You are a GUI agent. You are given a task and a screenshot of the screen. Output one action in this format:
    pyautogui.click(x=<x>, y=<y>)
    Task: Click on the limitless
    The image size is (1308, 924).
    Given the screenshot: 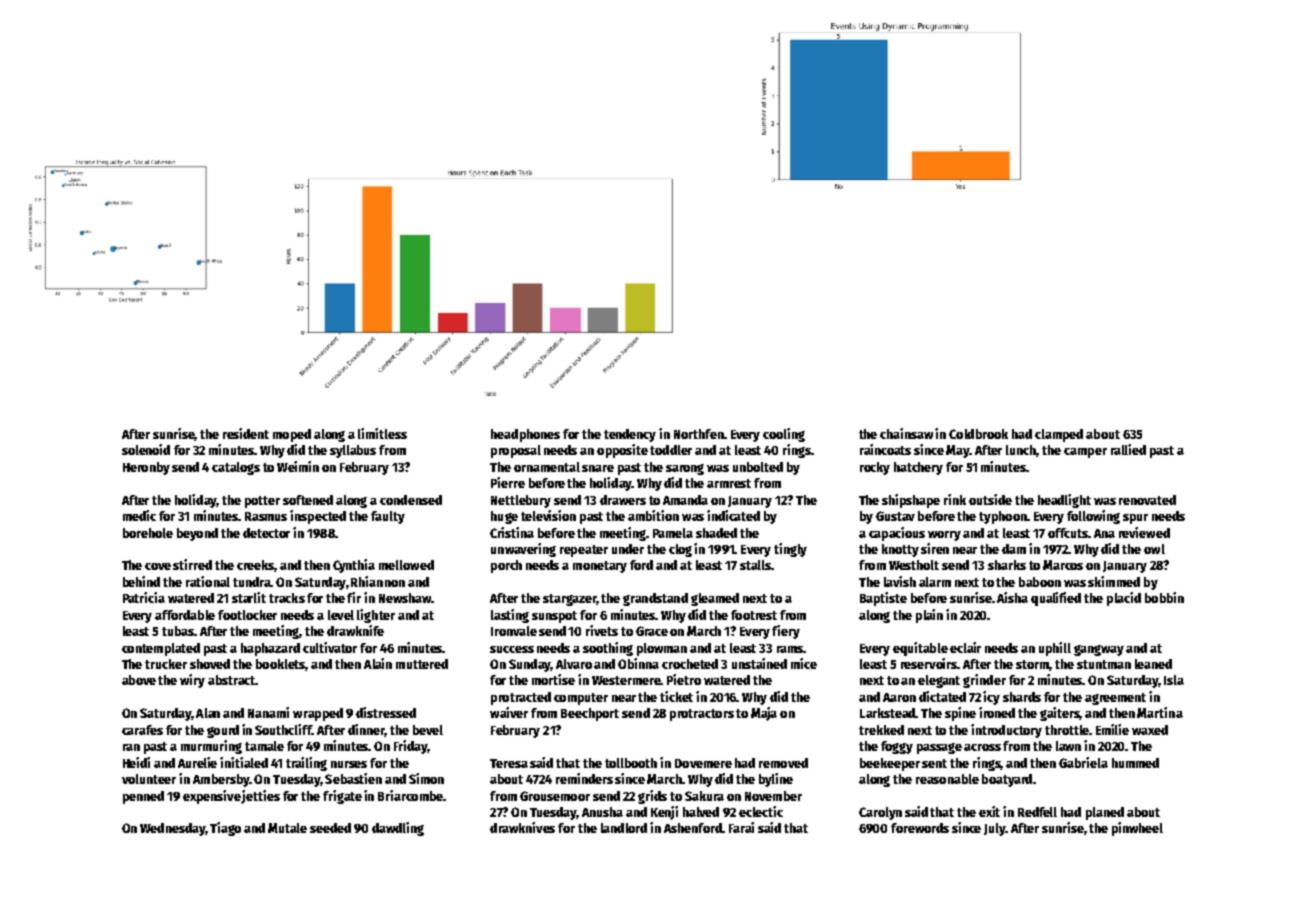 What is the action you would take?
    pyautogui.click(x=382, y=433)
